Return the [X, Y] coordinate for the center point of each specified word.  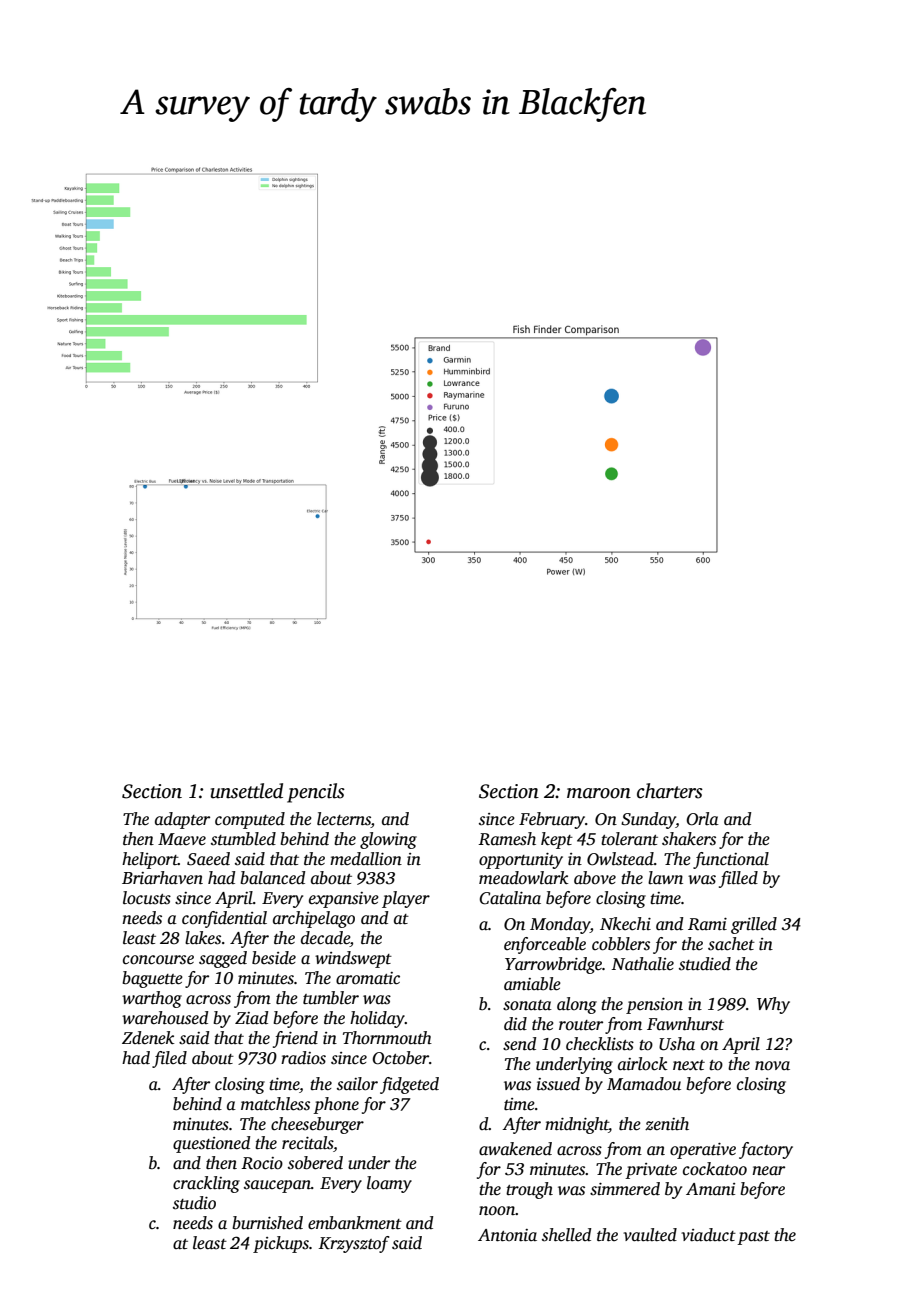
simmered [625, 1189]
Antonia [507, 1235]
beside [274, 958]
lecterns [344, 819]
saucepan [277, 1186]
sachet [731, 944]
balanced [272, 878]
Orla [702, 819]
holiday [377, 1019]
